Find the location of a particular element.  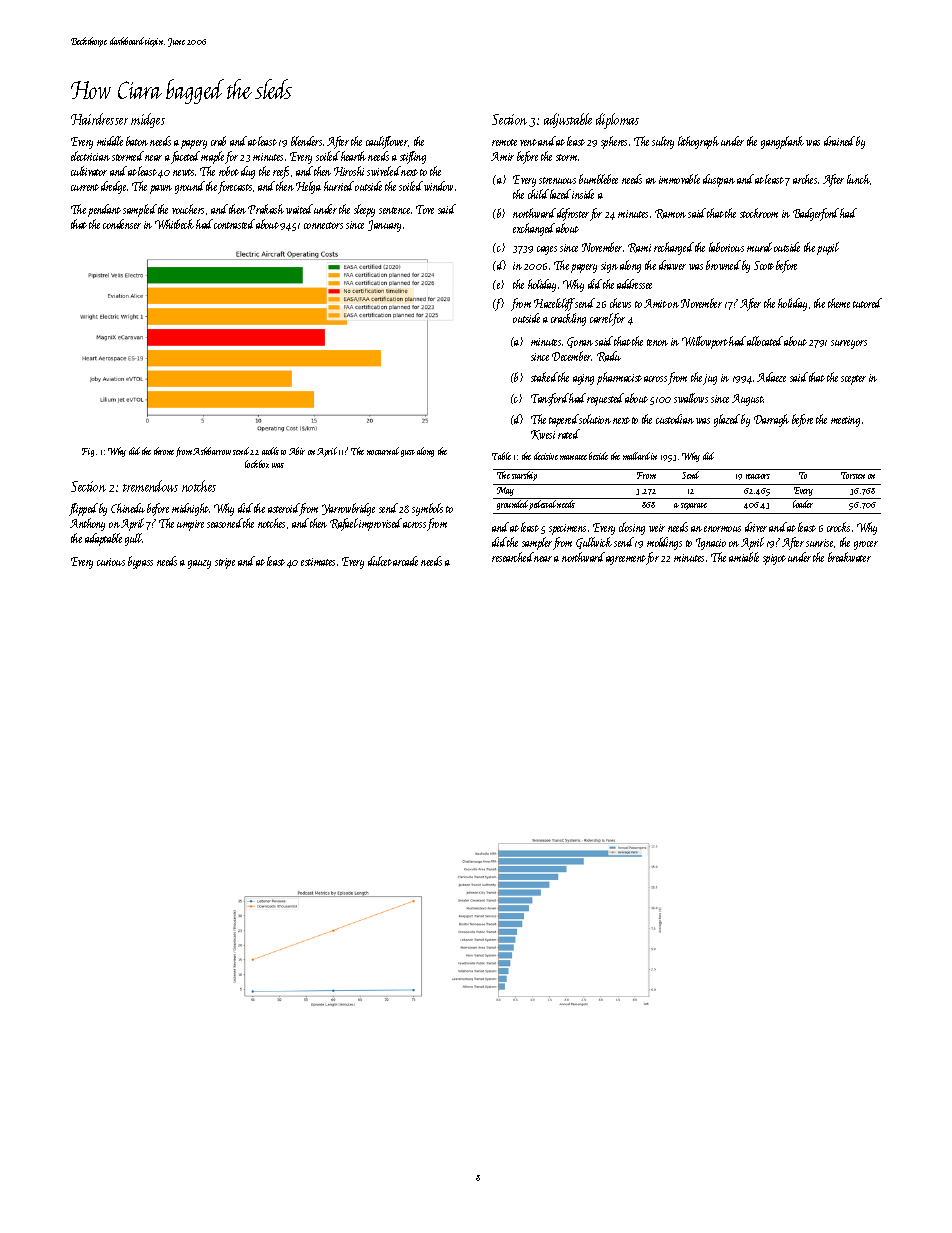

drained is located at coordinates (839, 141).
